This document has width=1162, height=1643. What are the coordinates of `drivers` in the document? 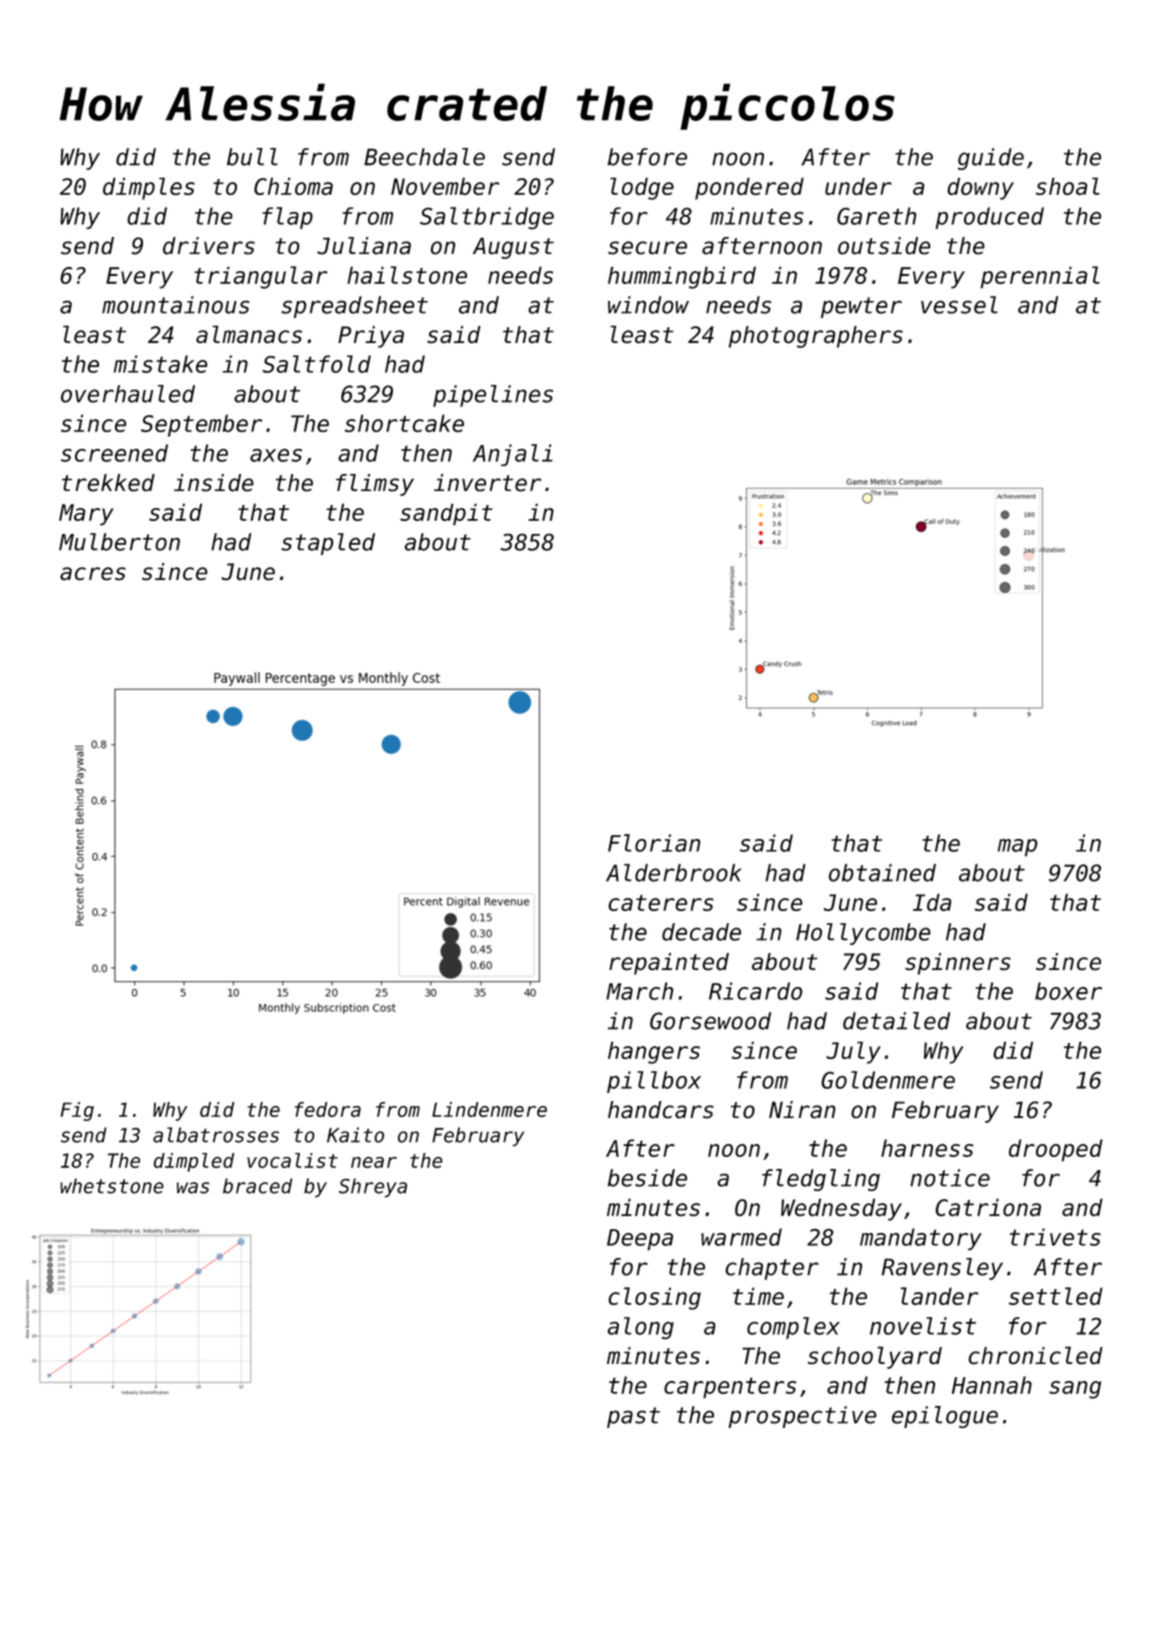 It's located at (209, 246).
